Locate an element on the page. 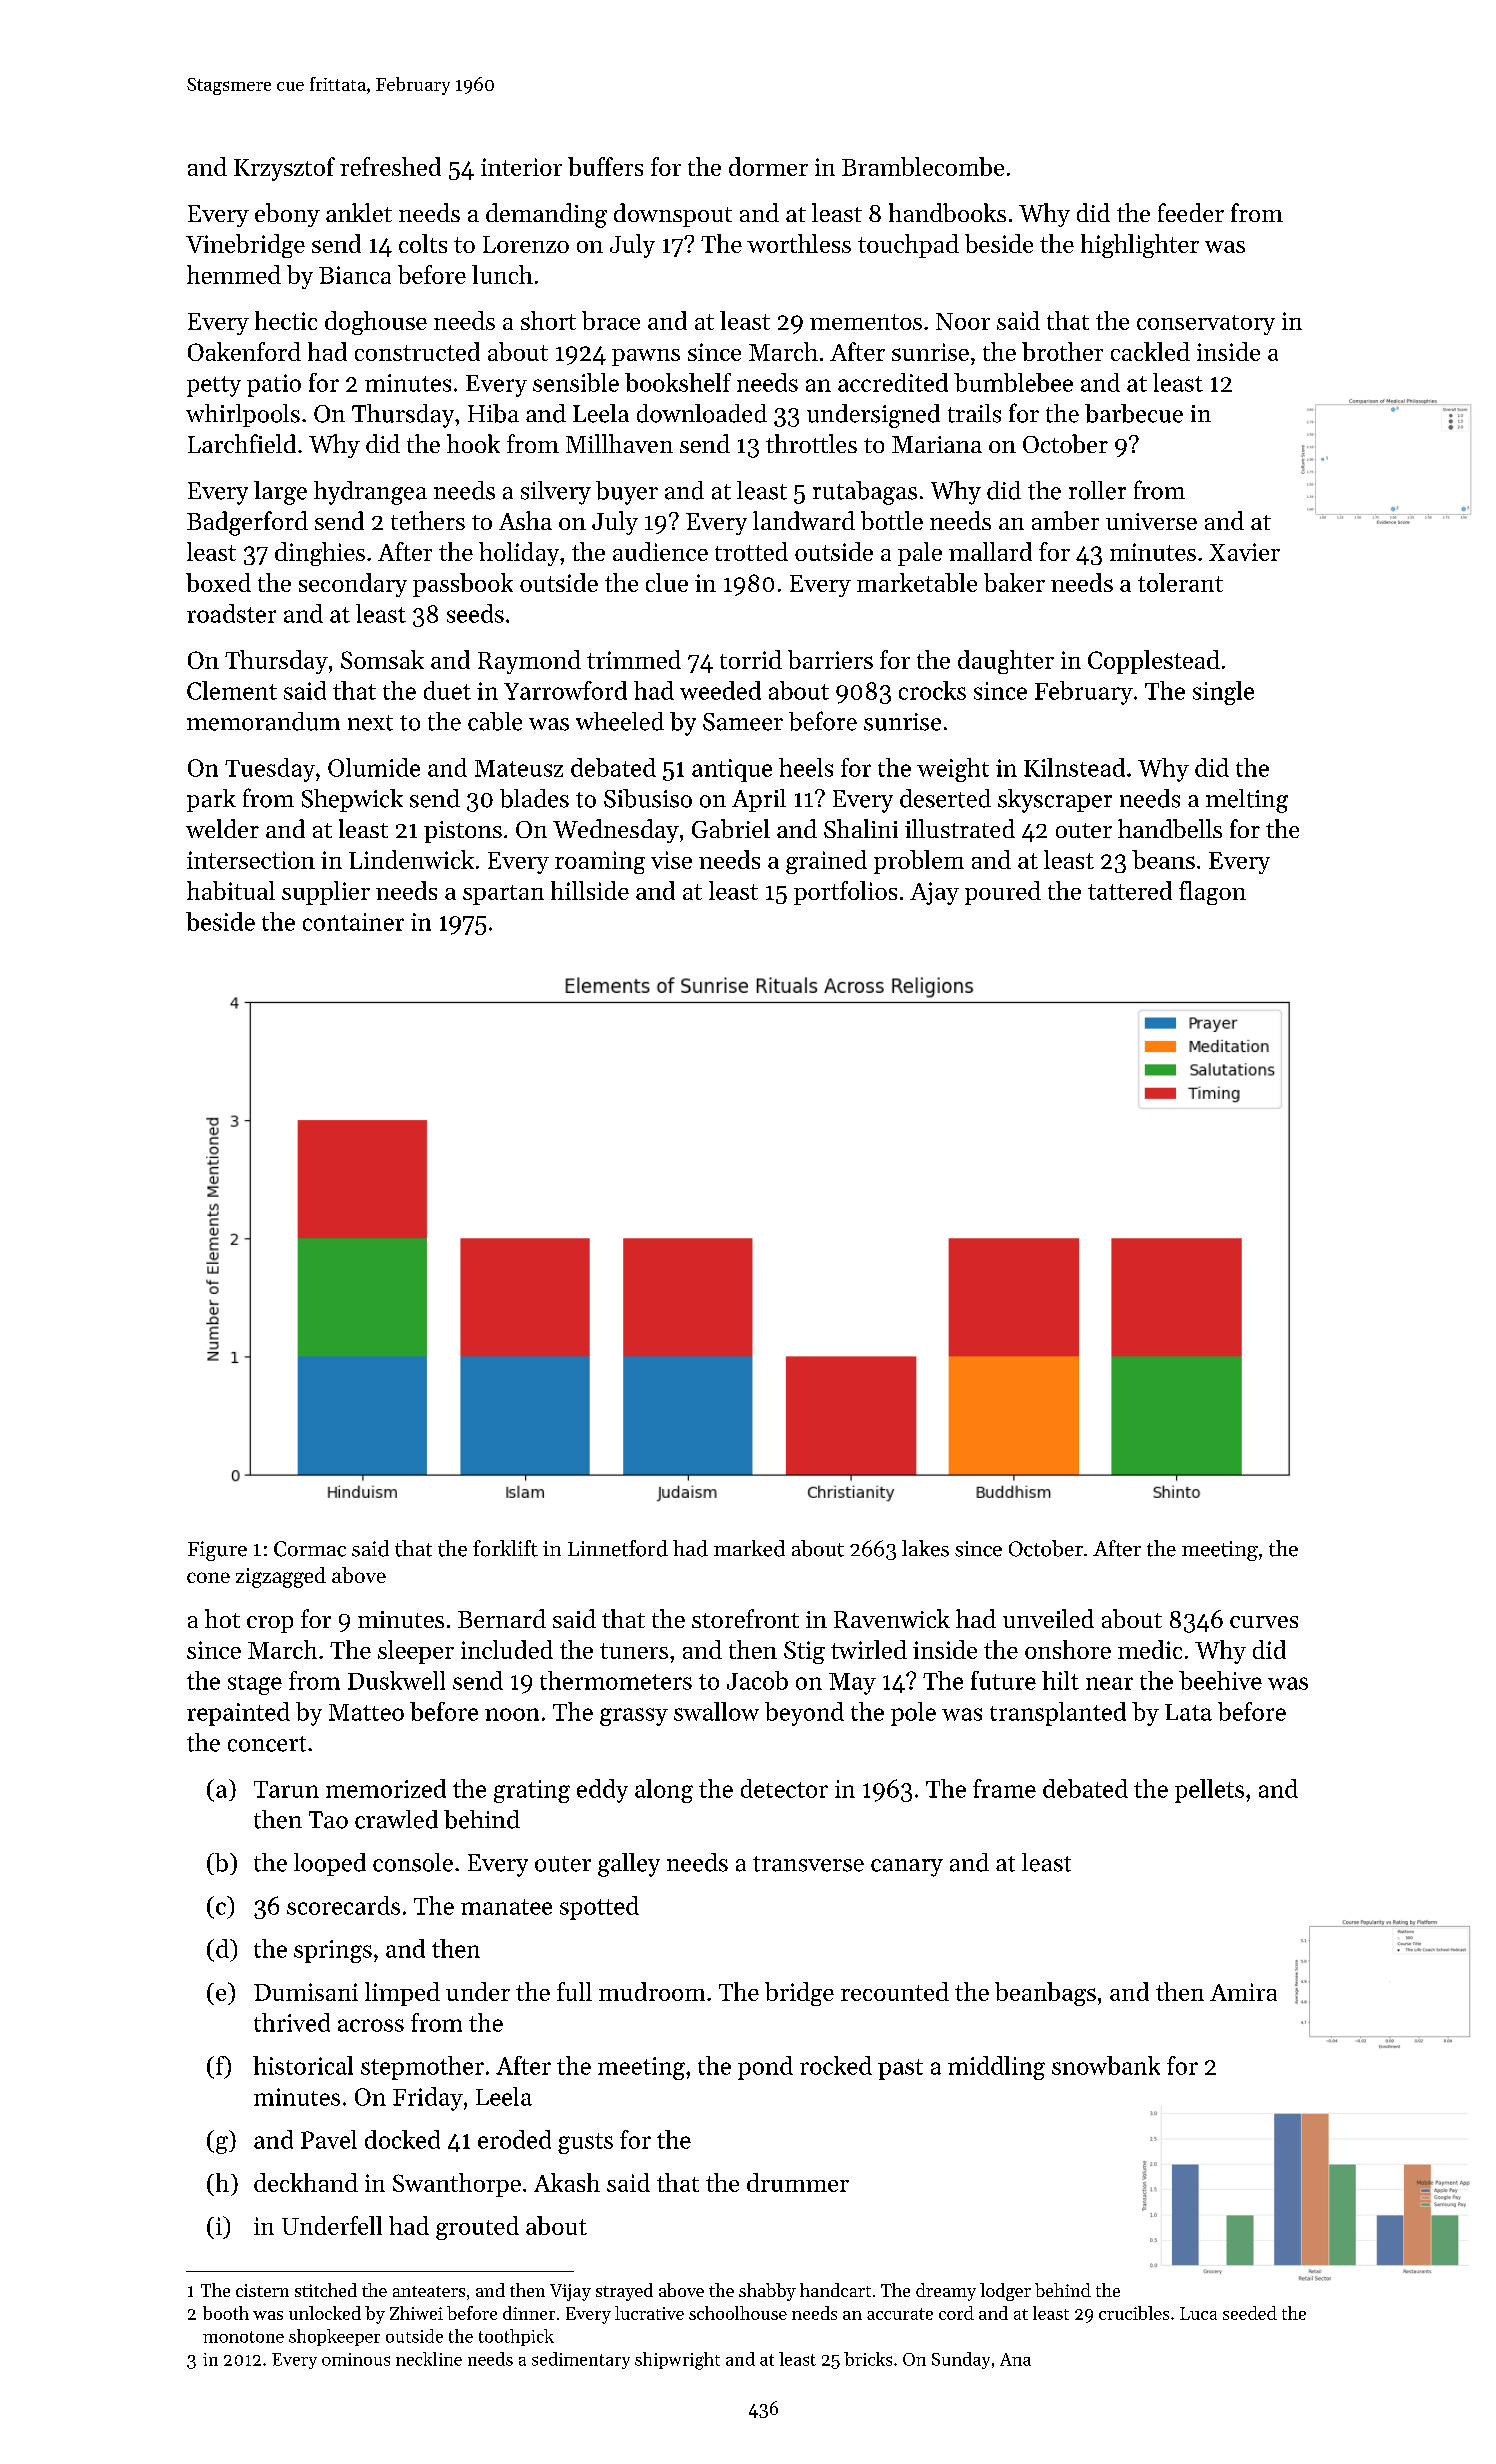 This page has height=2464, width=1496. Bramblecombe is located at coordinates (923, 166).
